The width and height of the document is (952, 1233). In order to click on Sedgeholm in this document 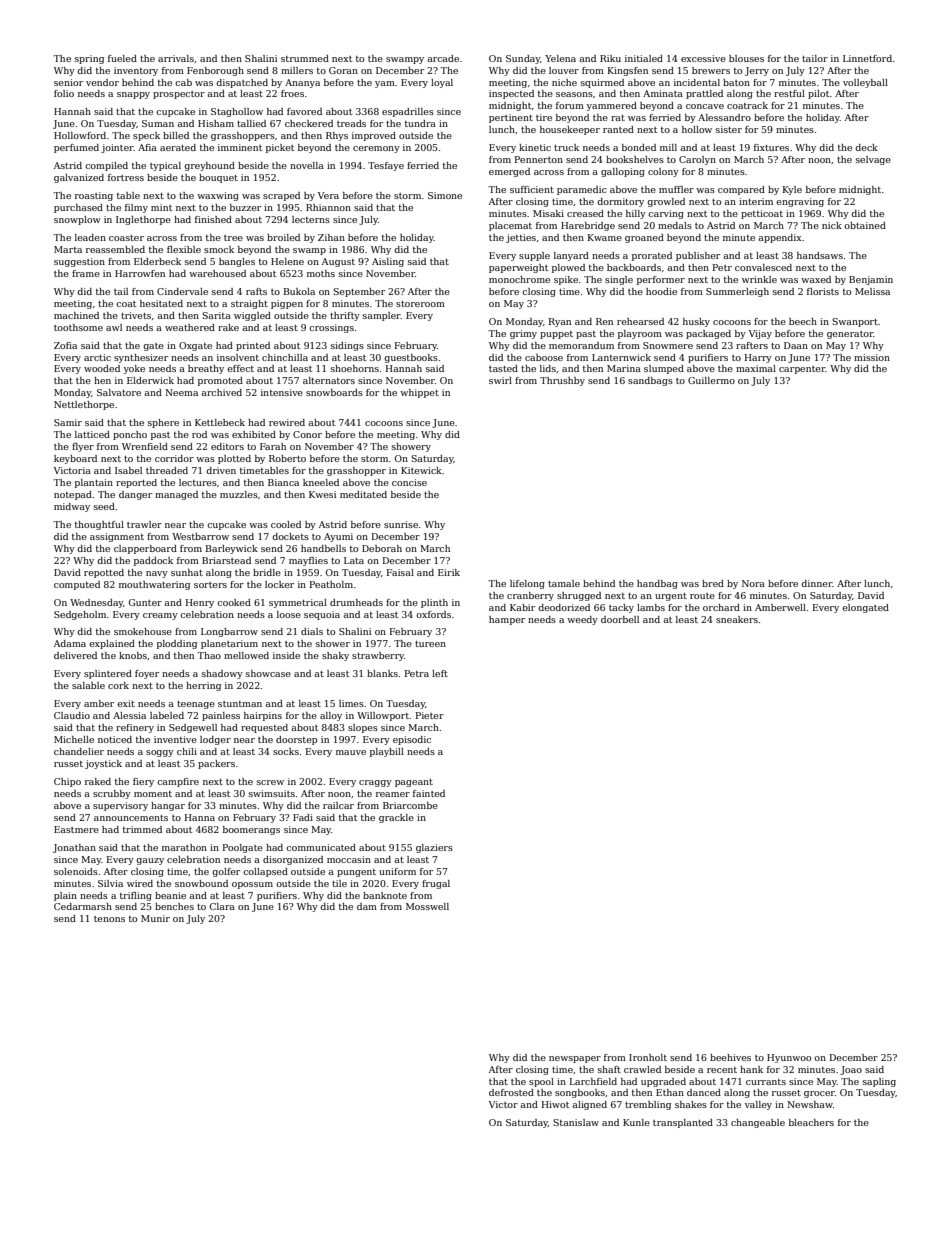, I will do `click(80, 615)`.
